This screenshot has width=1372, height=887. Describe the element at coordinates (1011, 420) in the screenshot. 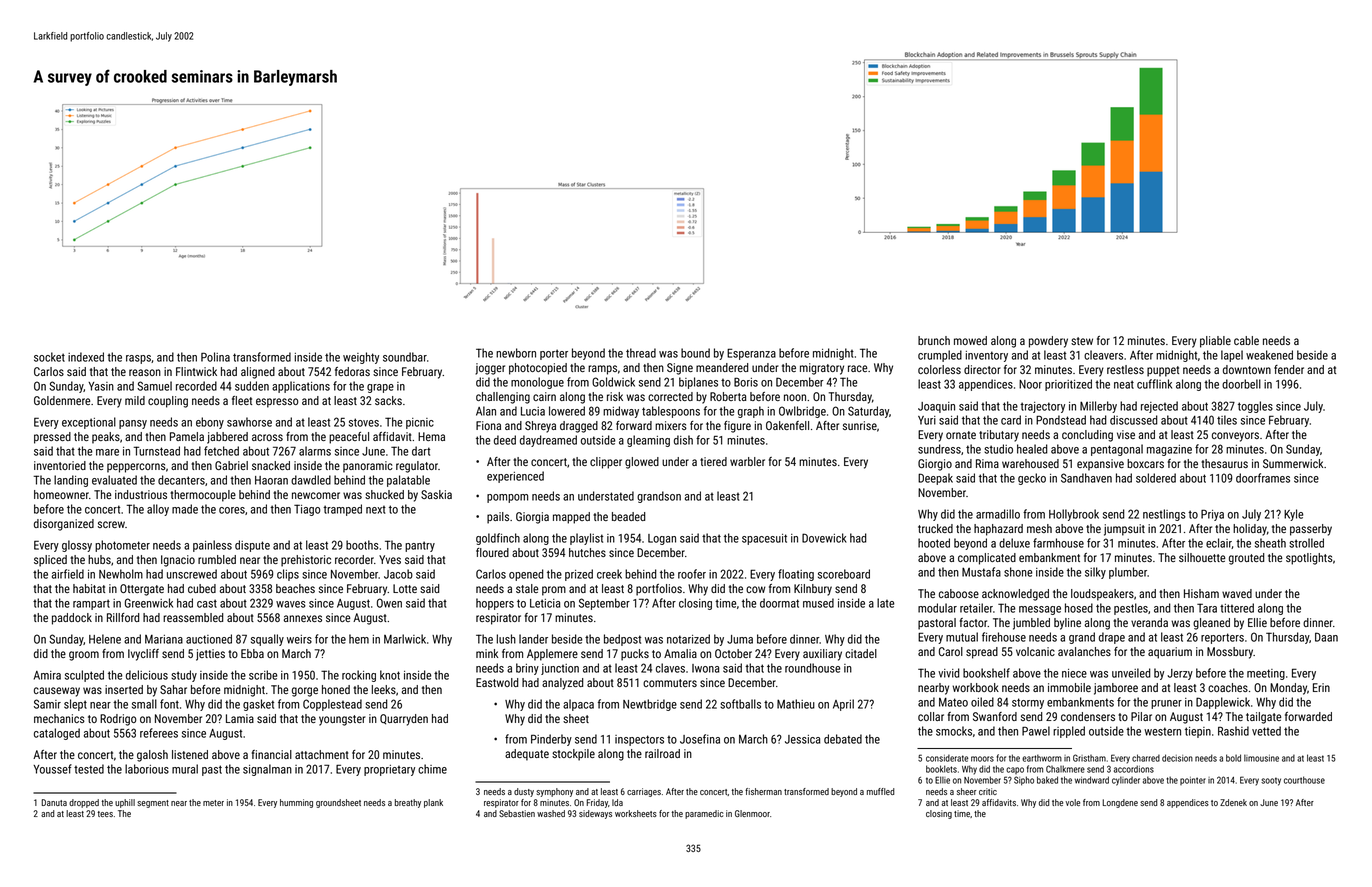

I see `card` at that location.
